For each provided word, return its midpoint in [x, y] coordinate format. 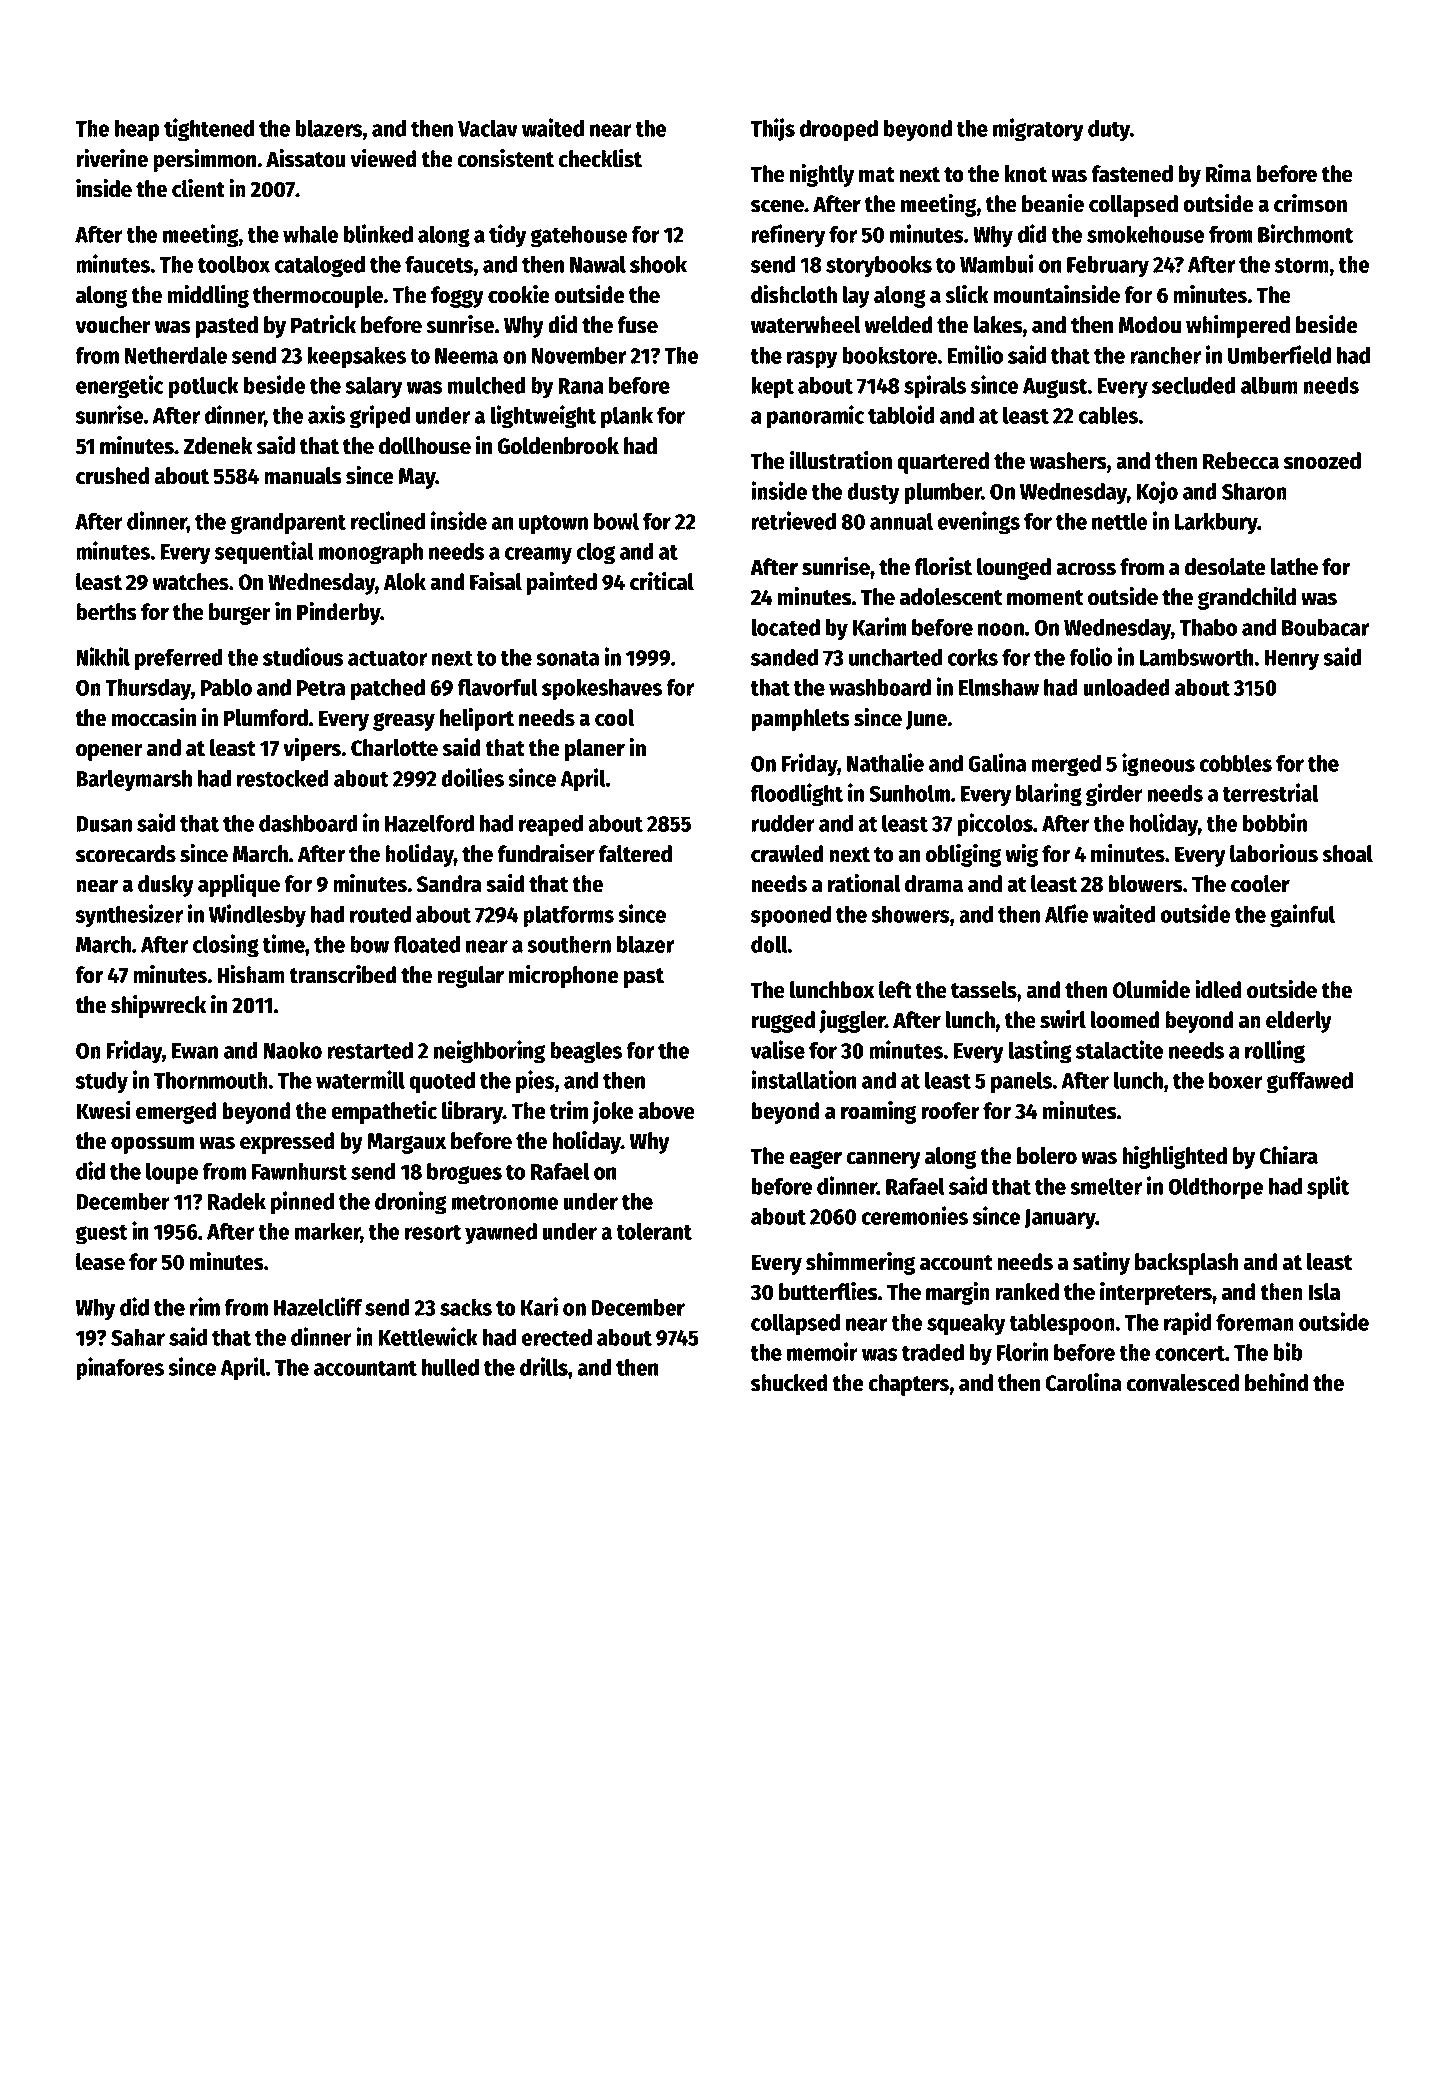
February [1108, 267]
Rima [1228, 173]
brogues [464, 1173]
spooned [791, 916]
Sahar [138, 1337]
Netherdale [176, 355]
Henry [1292, 660]
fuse [638, 325]
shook [658, 264]
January [1060, 1219]
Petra [321, 688]
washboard [880, 687]
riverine [112, 158]
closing [226, 946]
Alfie [1066, 913]
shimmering [860, 1263]
